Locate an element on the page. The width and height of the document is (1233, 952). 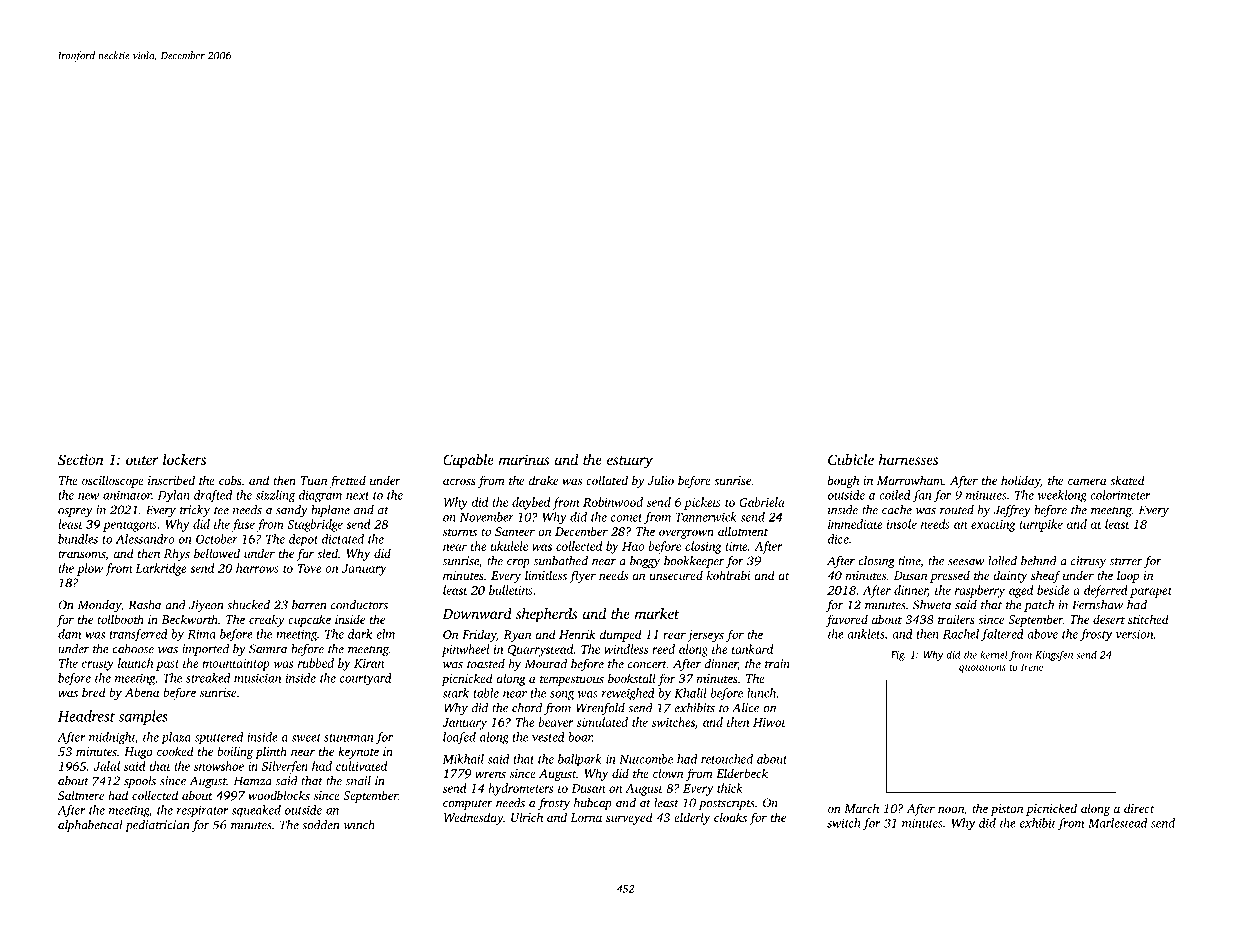
lockers is located at coordinates (184, 459).
